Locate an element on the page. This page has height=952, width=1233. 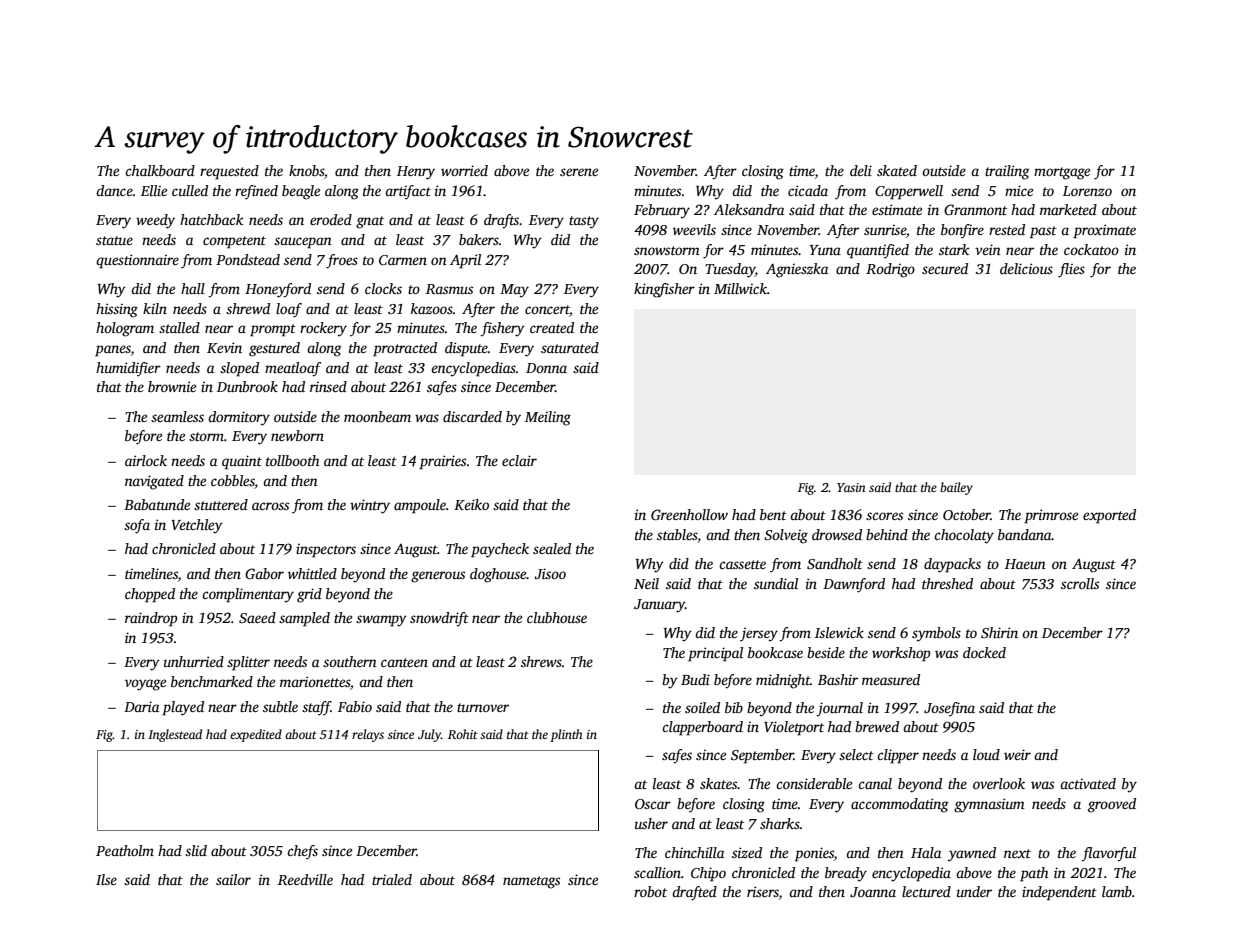
estimate is located at coordinates (897, 209).
